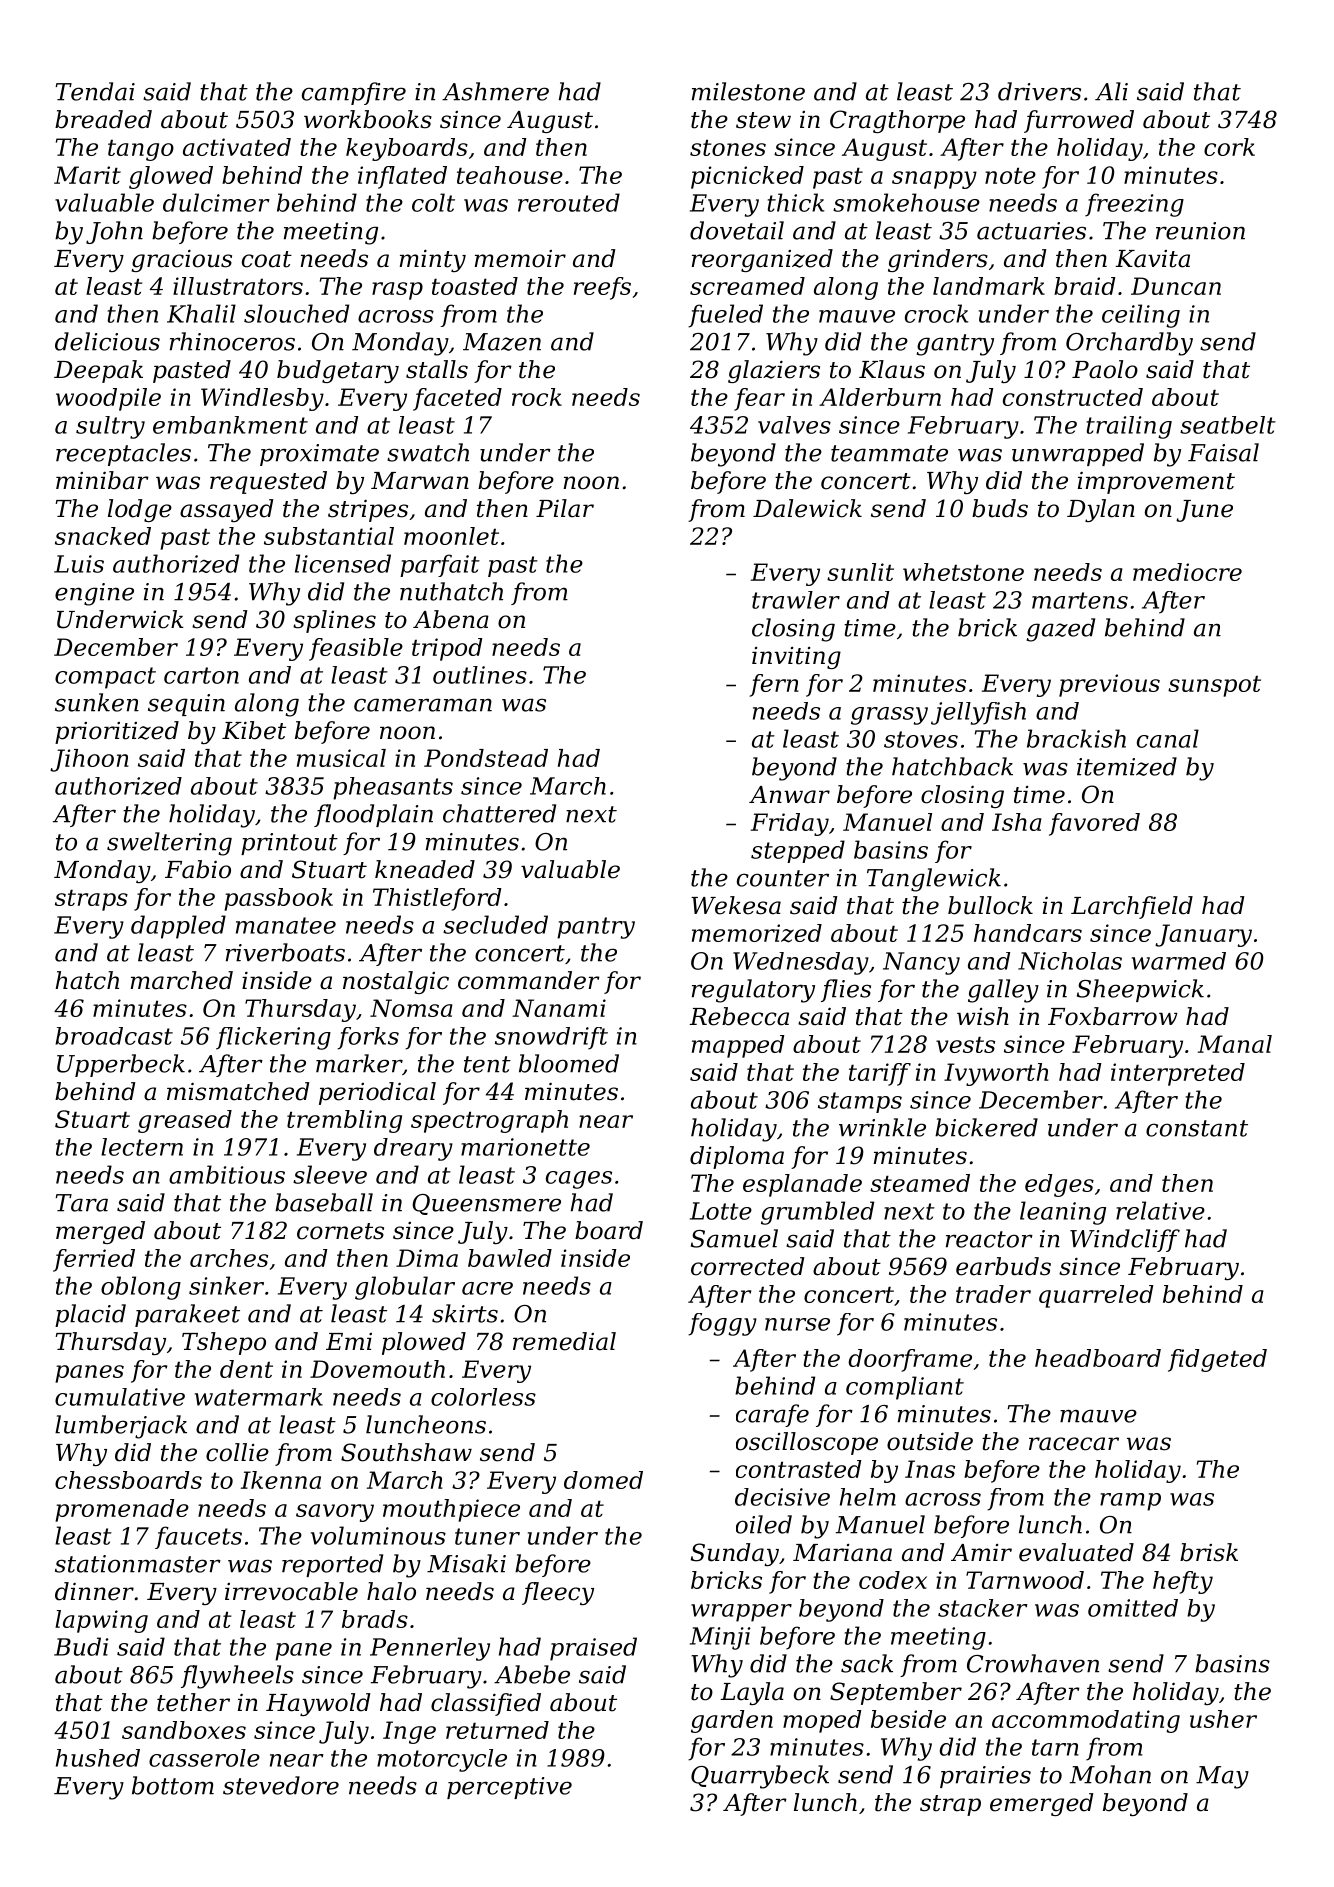 This screenshot has width=1334, height=1887. Describe the element at coordinates (807, 1443) in the screenshot. I see `oscilloscope` at that location.
